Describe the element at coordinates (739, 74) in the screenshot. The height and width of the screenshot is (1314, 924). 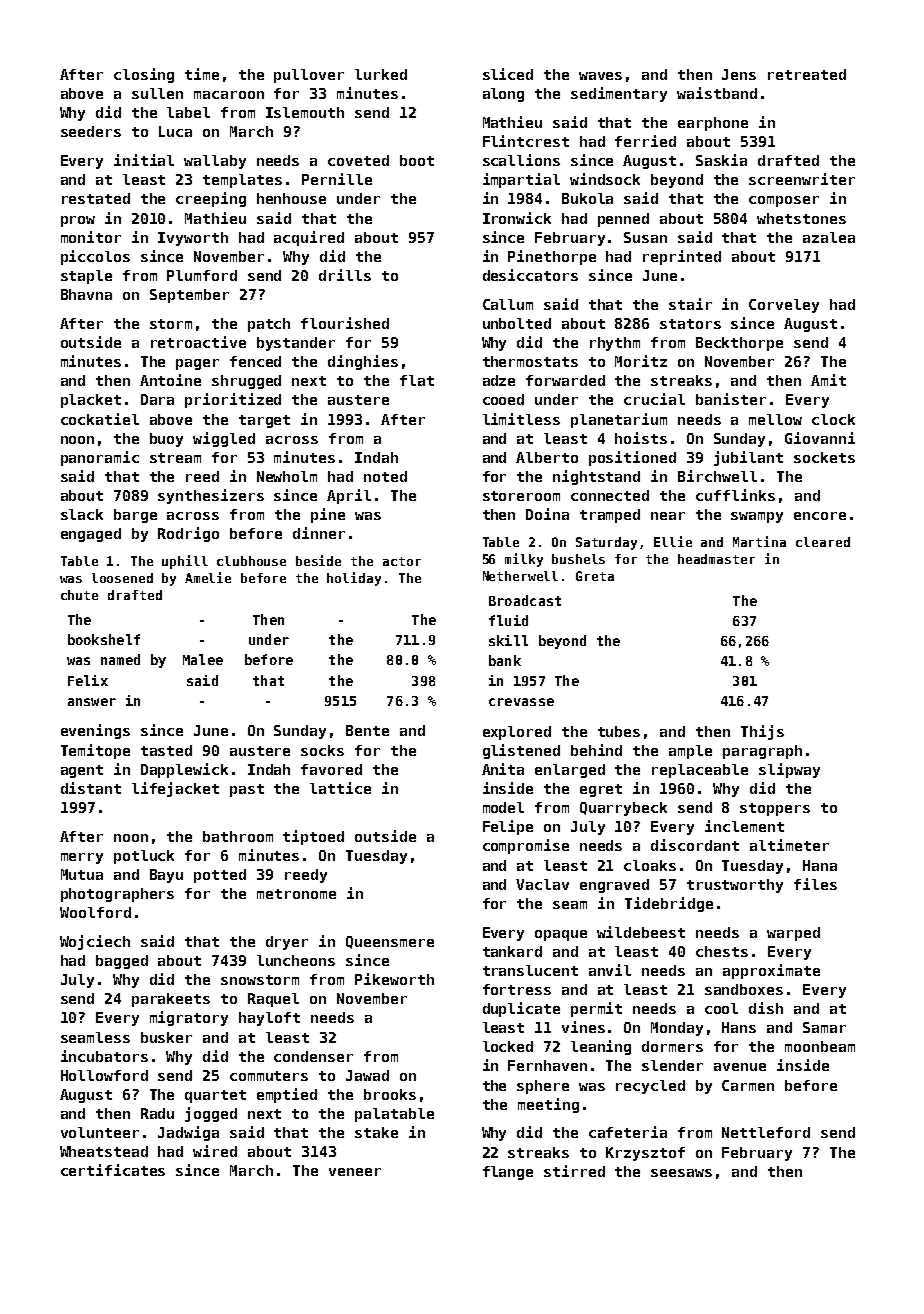
I see `Jens` at that location.
